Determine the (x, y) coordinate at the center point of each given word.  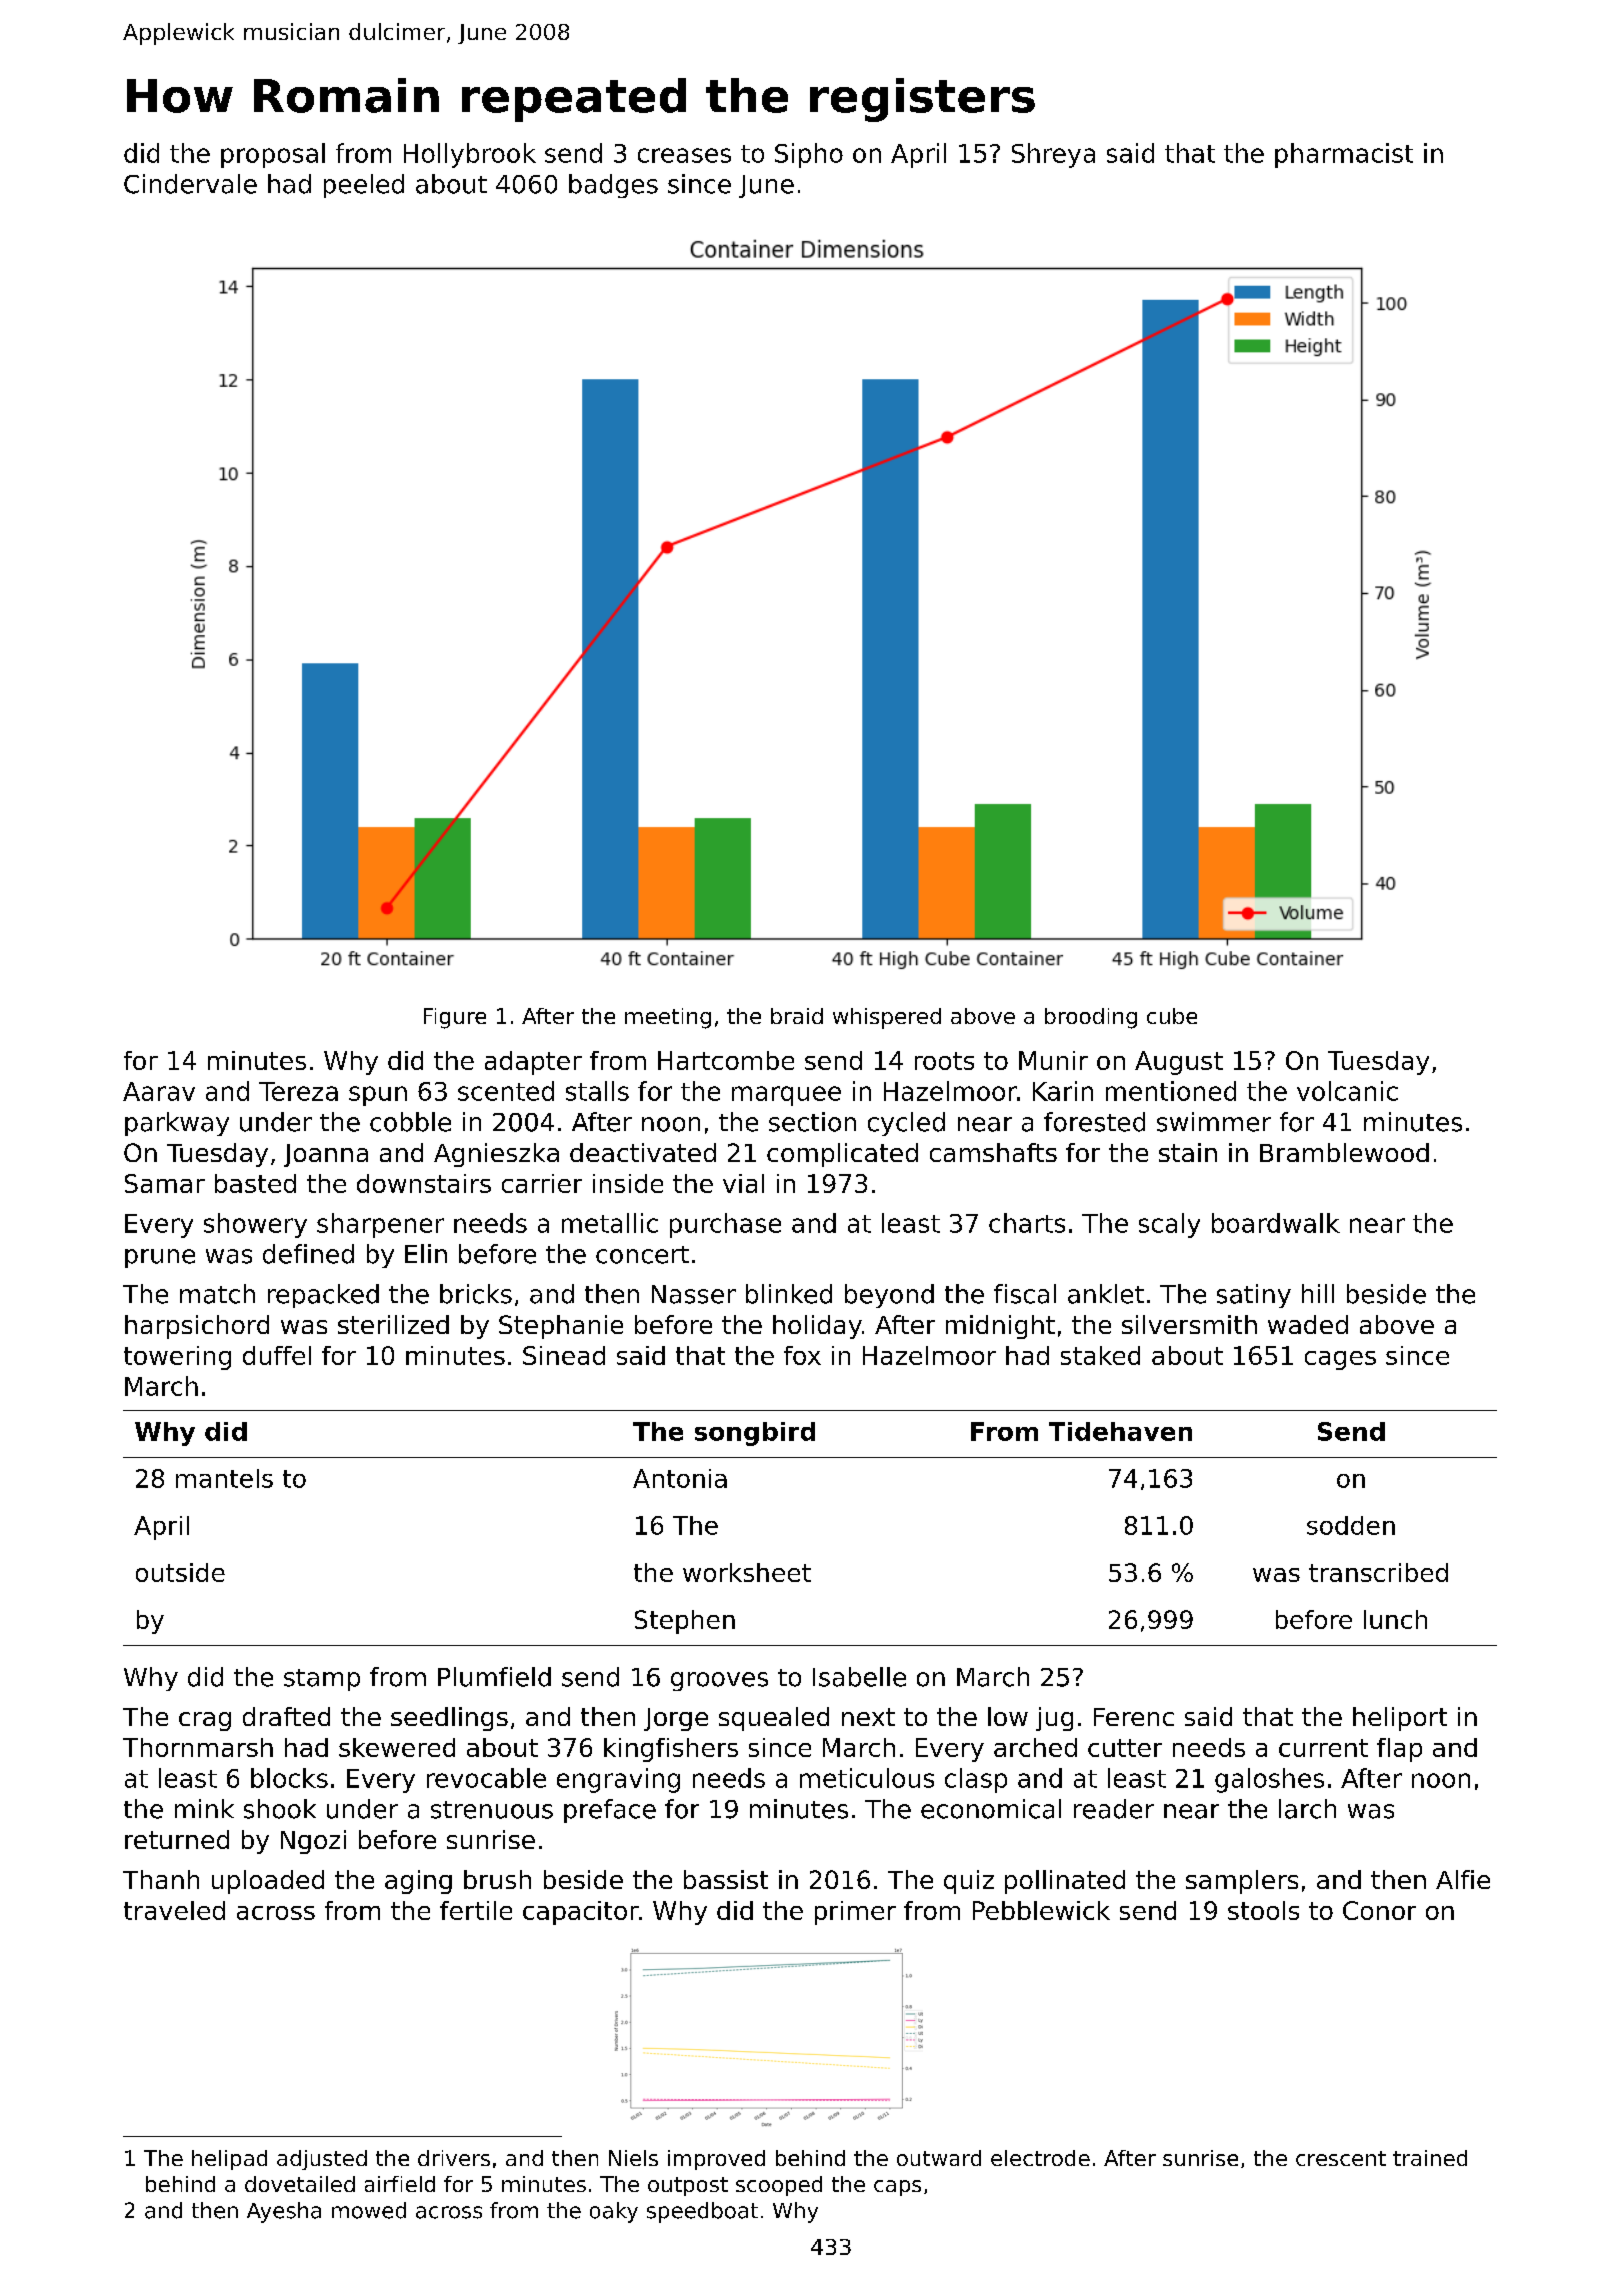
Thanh (161, 1879)
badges (613, 186)
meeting (668, 1018)
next (868, 1717)
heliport (1400, 1719)
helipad (229, 2160)
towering (177, 1358)
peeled (364, 186)
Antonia (680, 1478)
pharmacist (1344, 155)
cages (1340, 1360)
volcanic (1347, 1091)
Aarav (159, 1091)
